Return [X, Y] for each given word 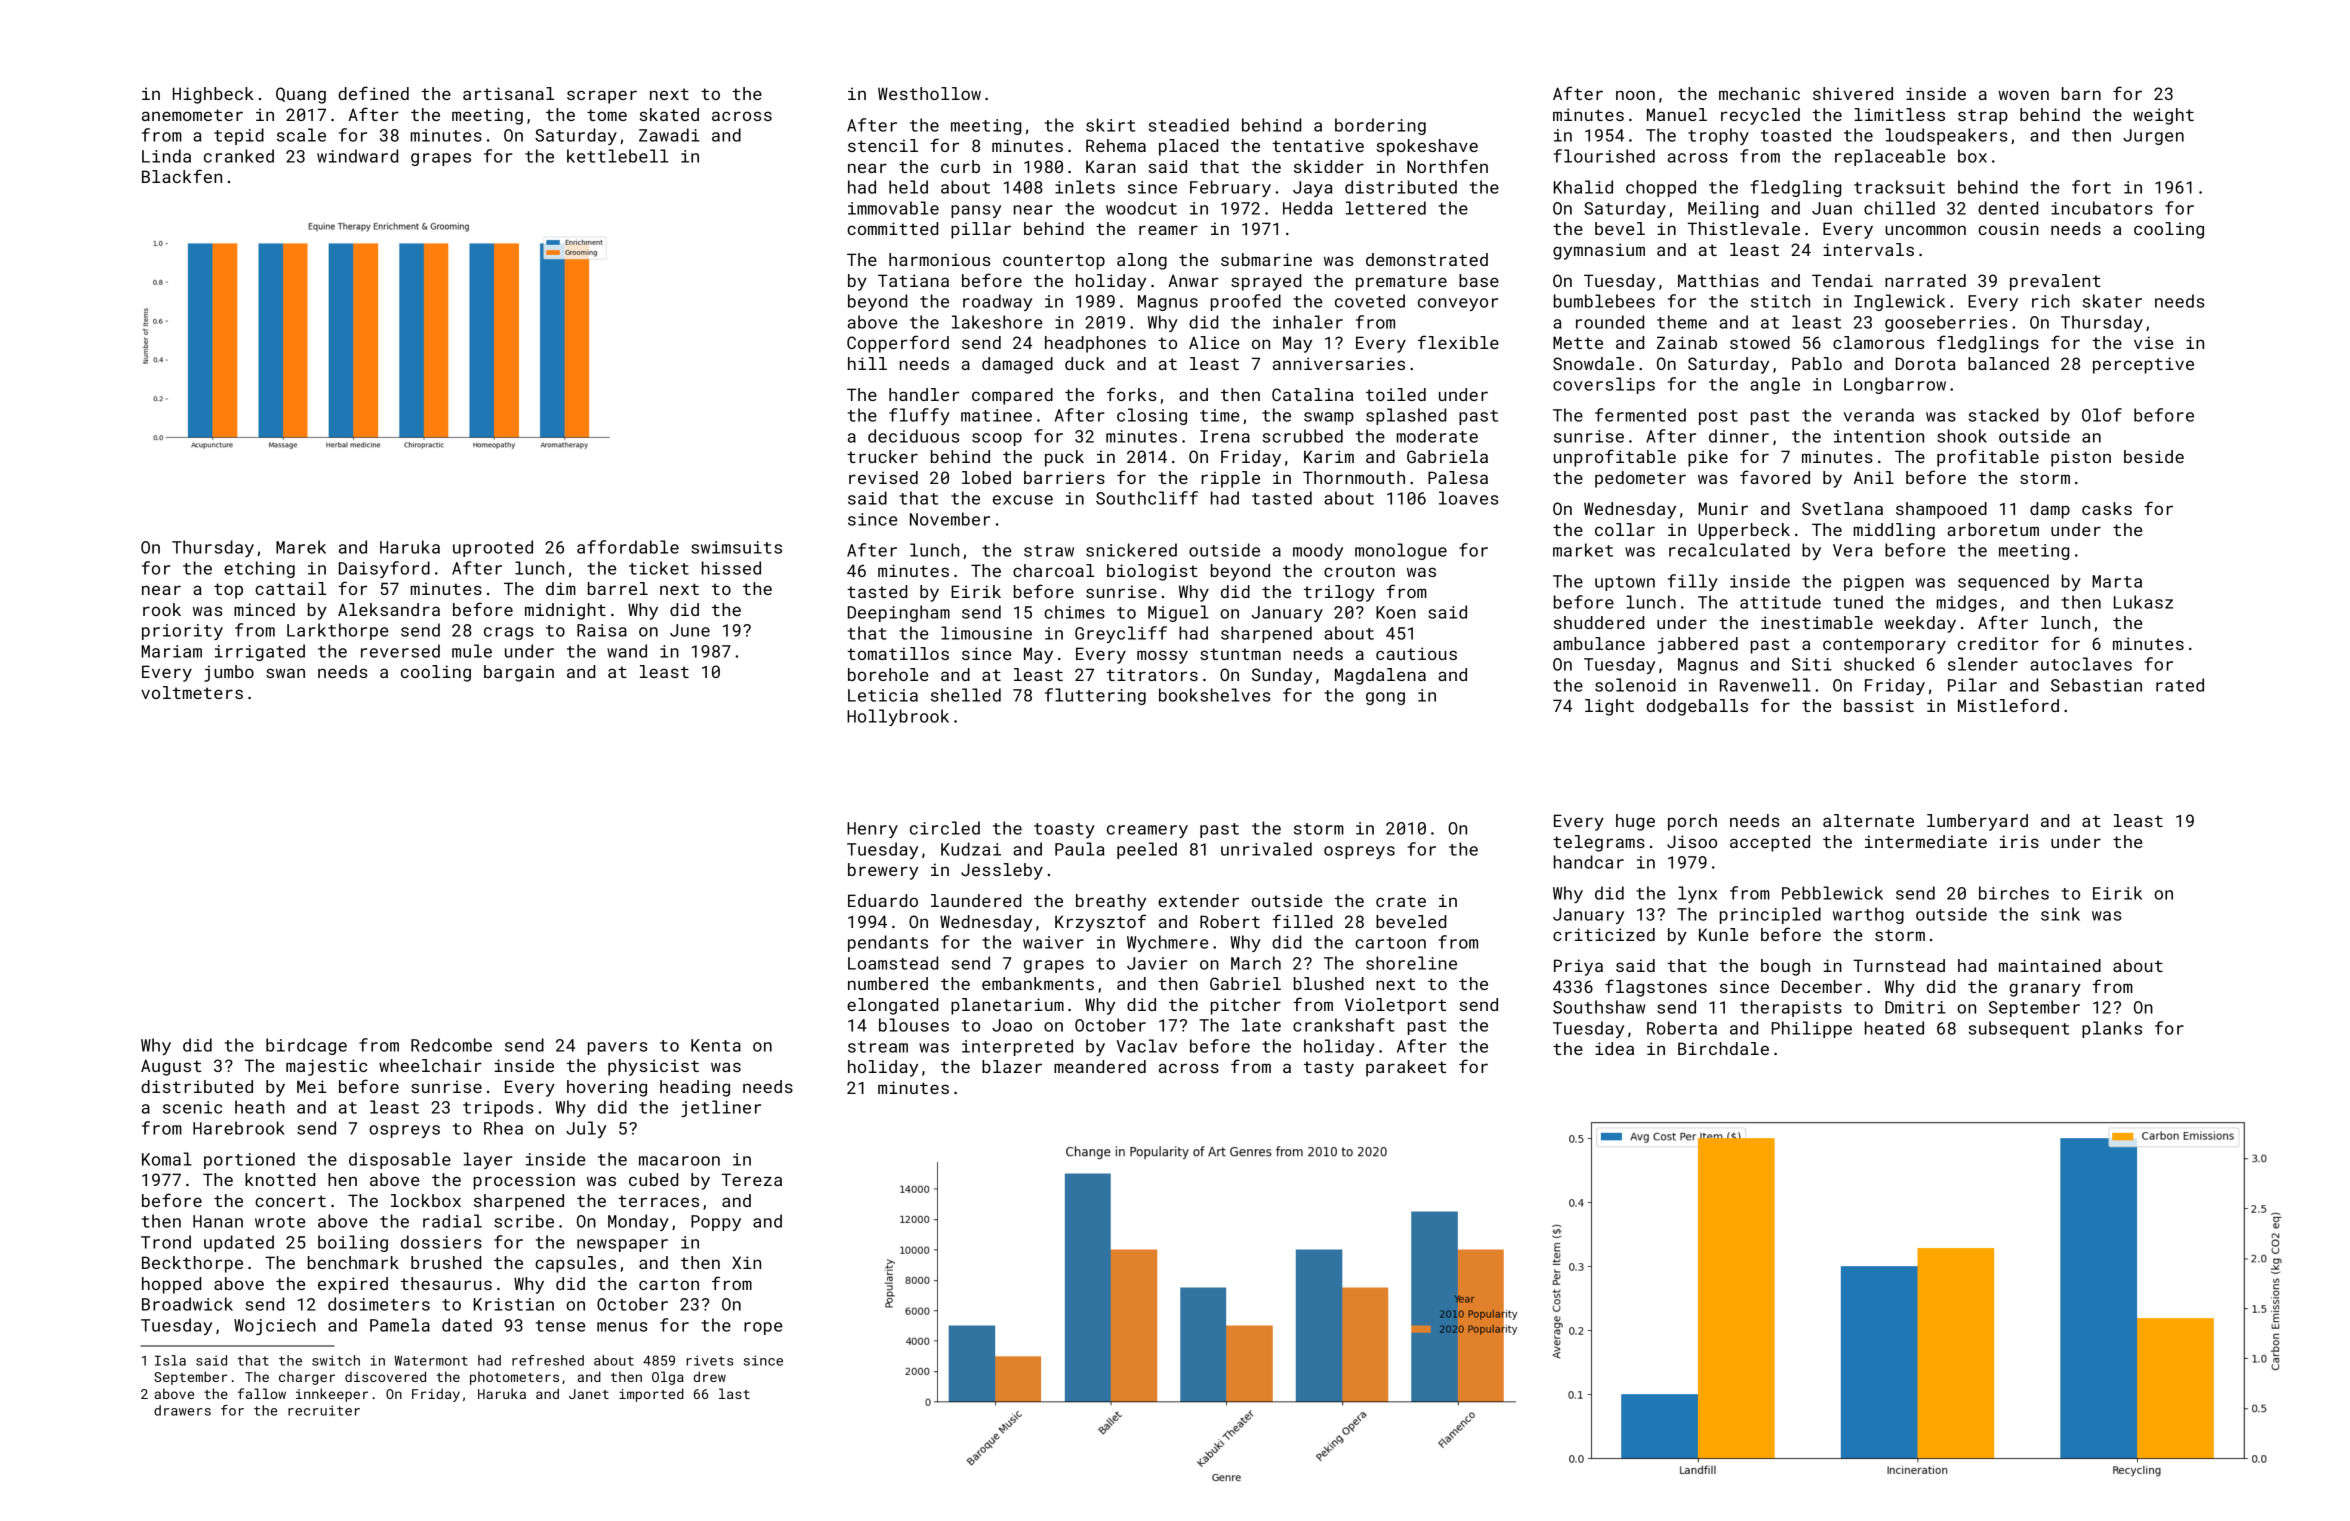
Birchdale [1723, 1048]
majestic [326, 1067]
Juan [1832, 208]
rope [763, 1328]
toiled [1396, 394]
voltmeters [192, 692]
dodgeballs [1697, 707]
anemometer [192, 115]
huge [1635, 822]
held [908, 187]
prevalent [2055, 282]
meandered [1100, 1066]
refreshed [548, 1360]
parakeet [1406, 1068]
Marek [301, 547]
